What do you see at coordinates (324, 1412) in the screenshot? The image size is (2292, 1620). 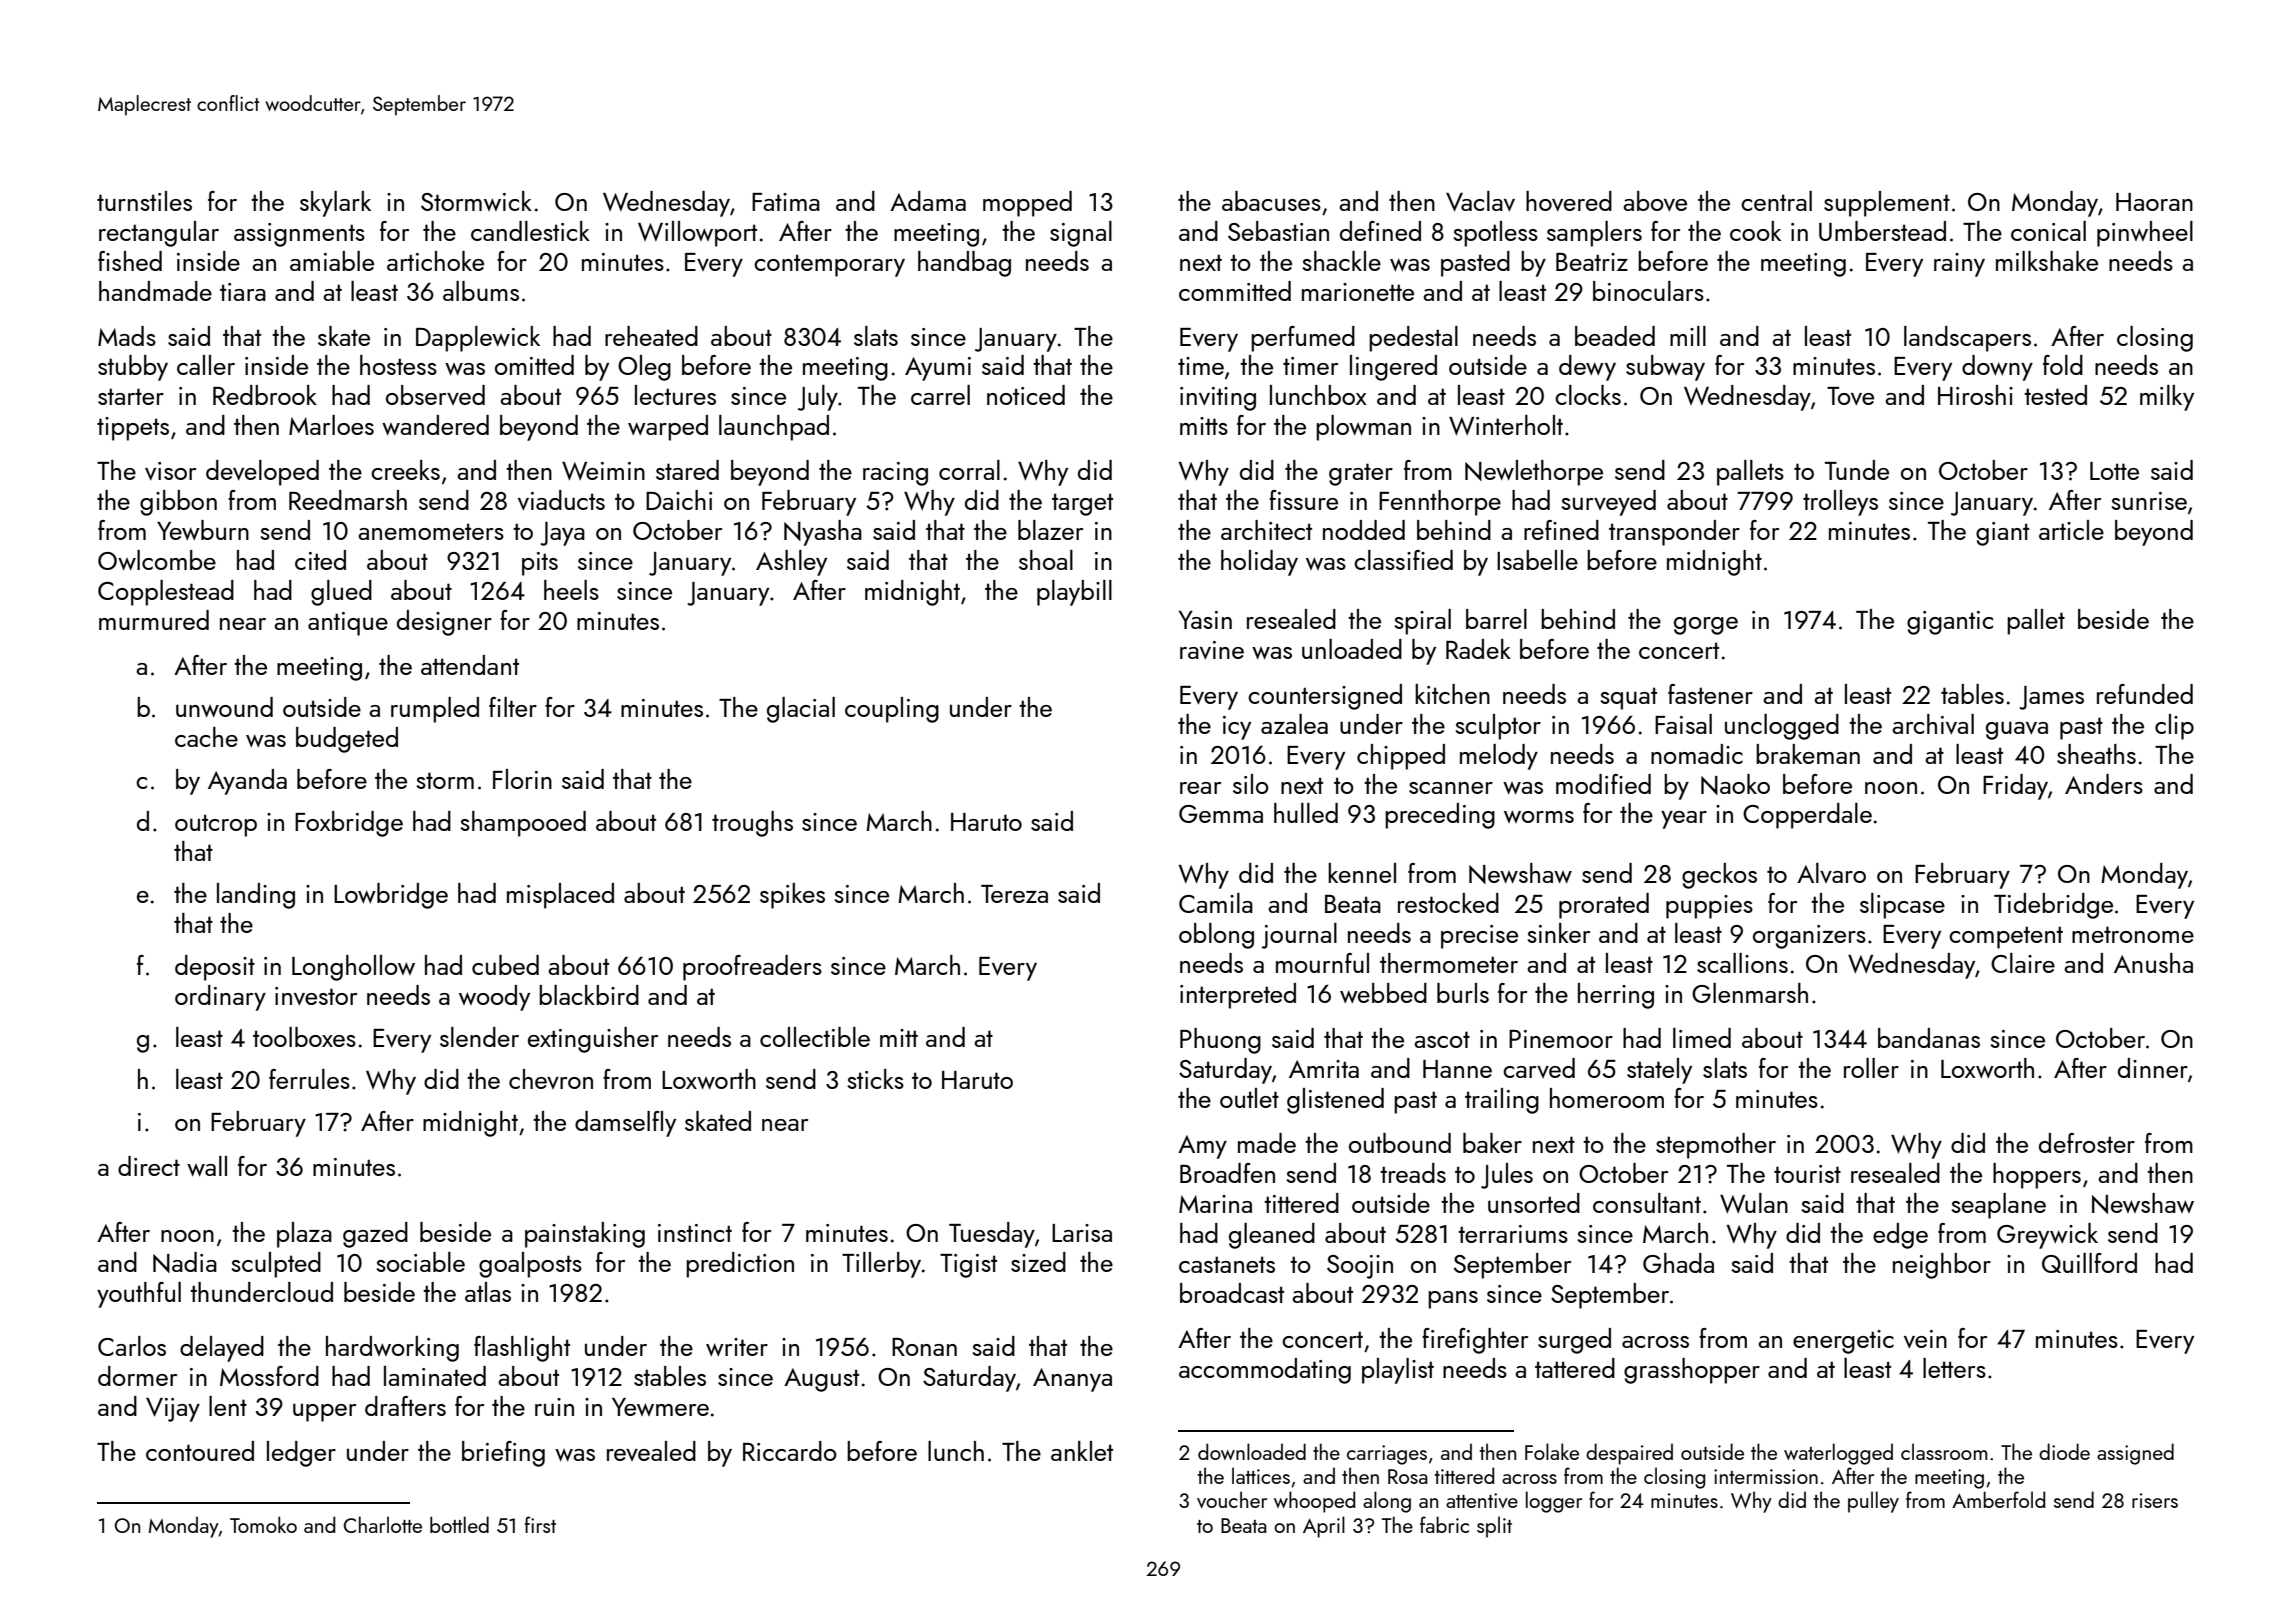 I see `upper` at bounding box center [324, 1412].
